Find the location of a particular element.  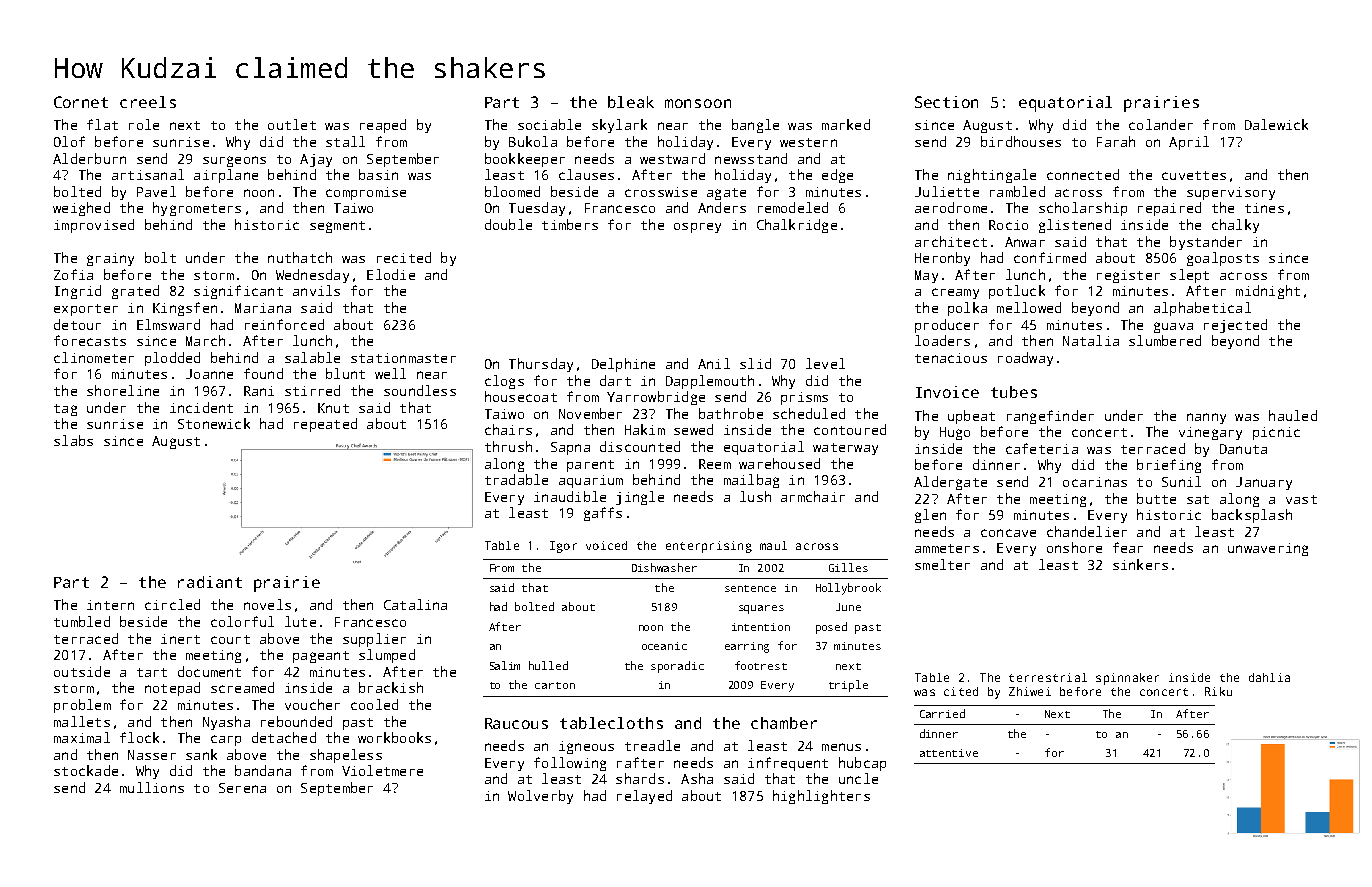

Serena is located at coordinates (242, 788).
